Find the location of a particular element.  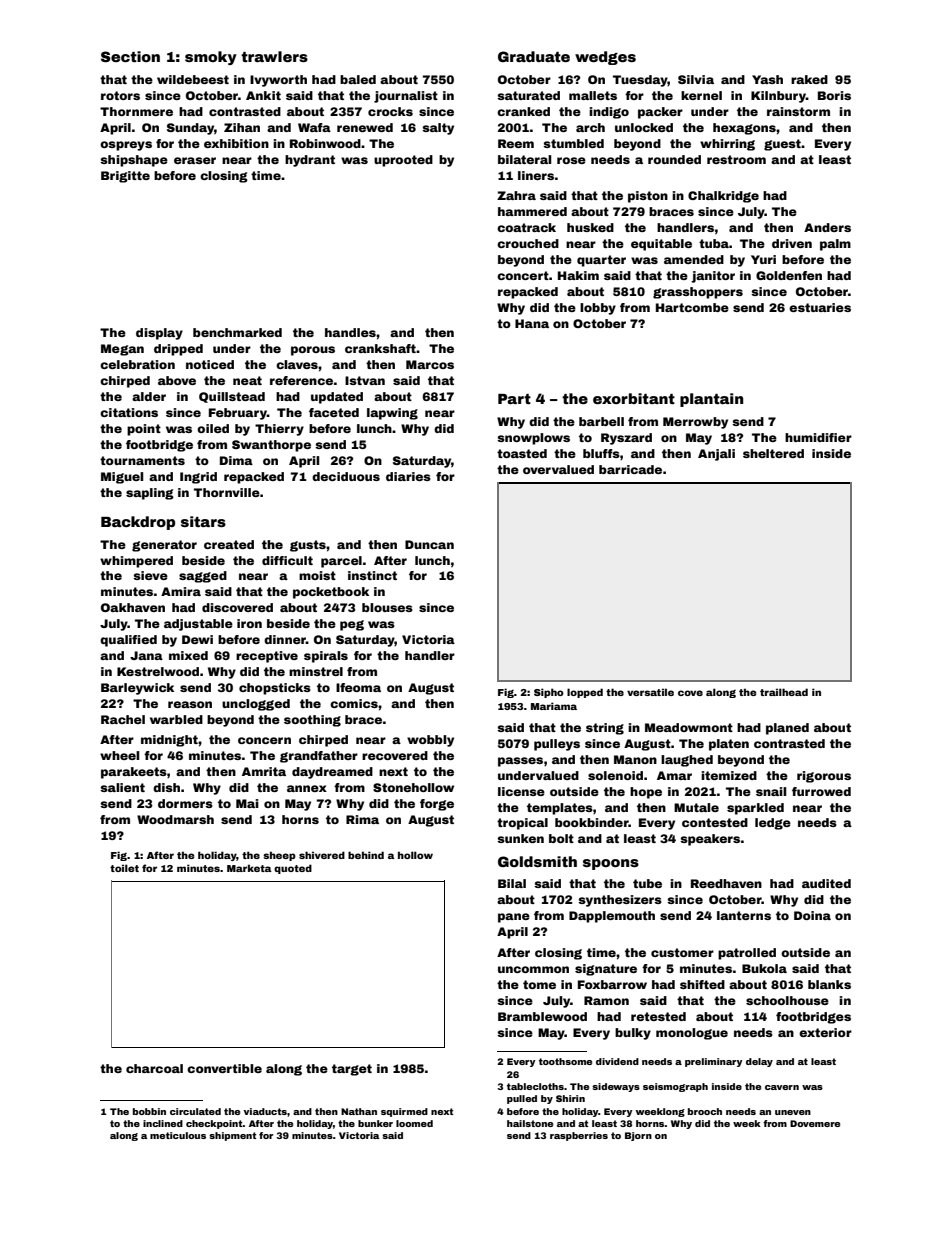

uncommon is located at coordinates (533, 969).
